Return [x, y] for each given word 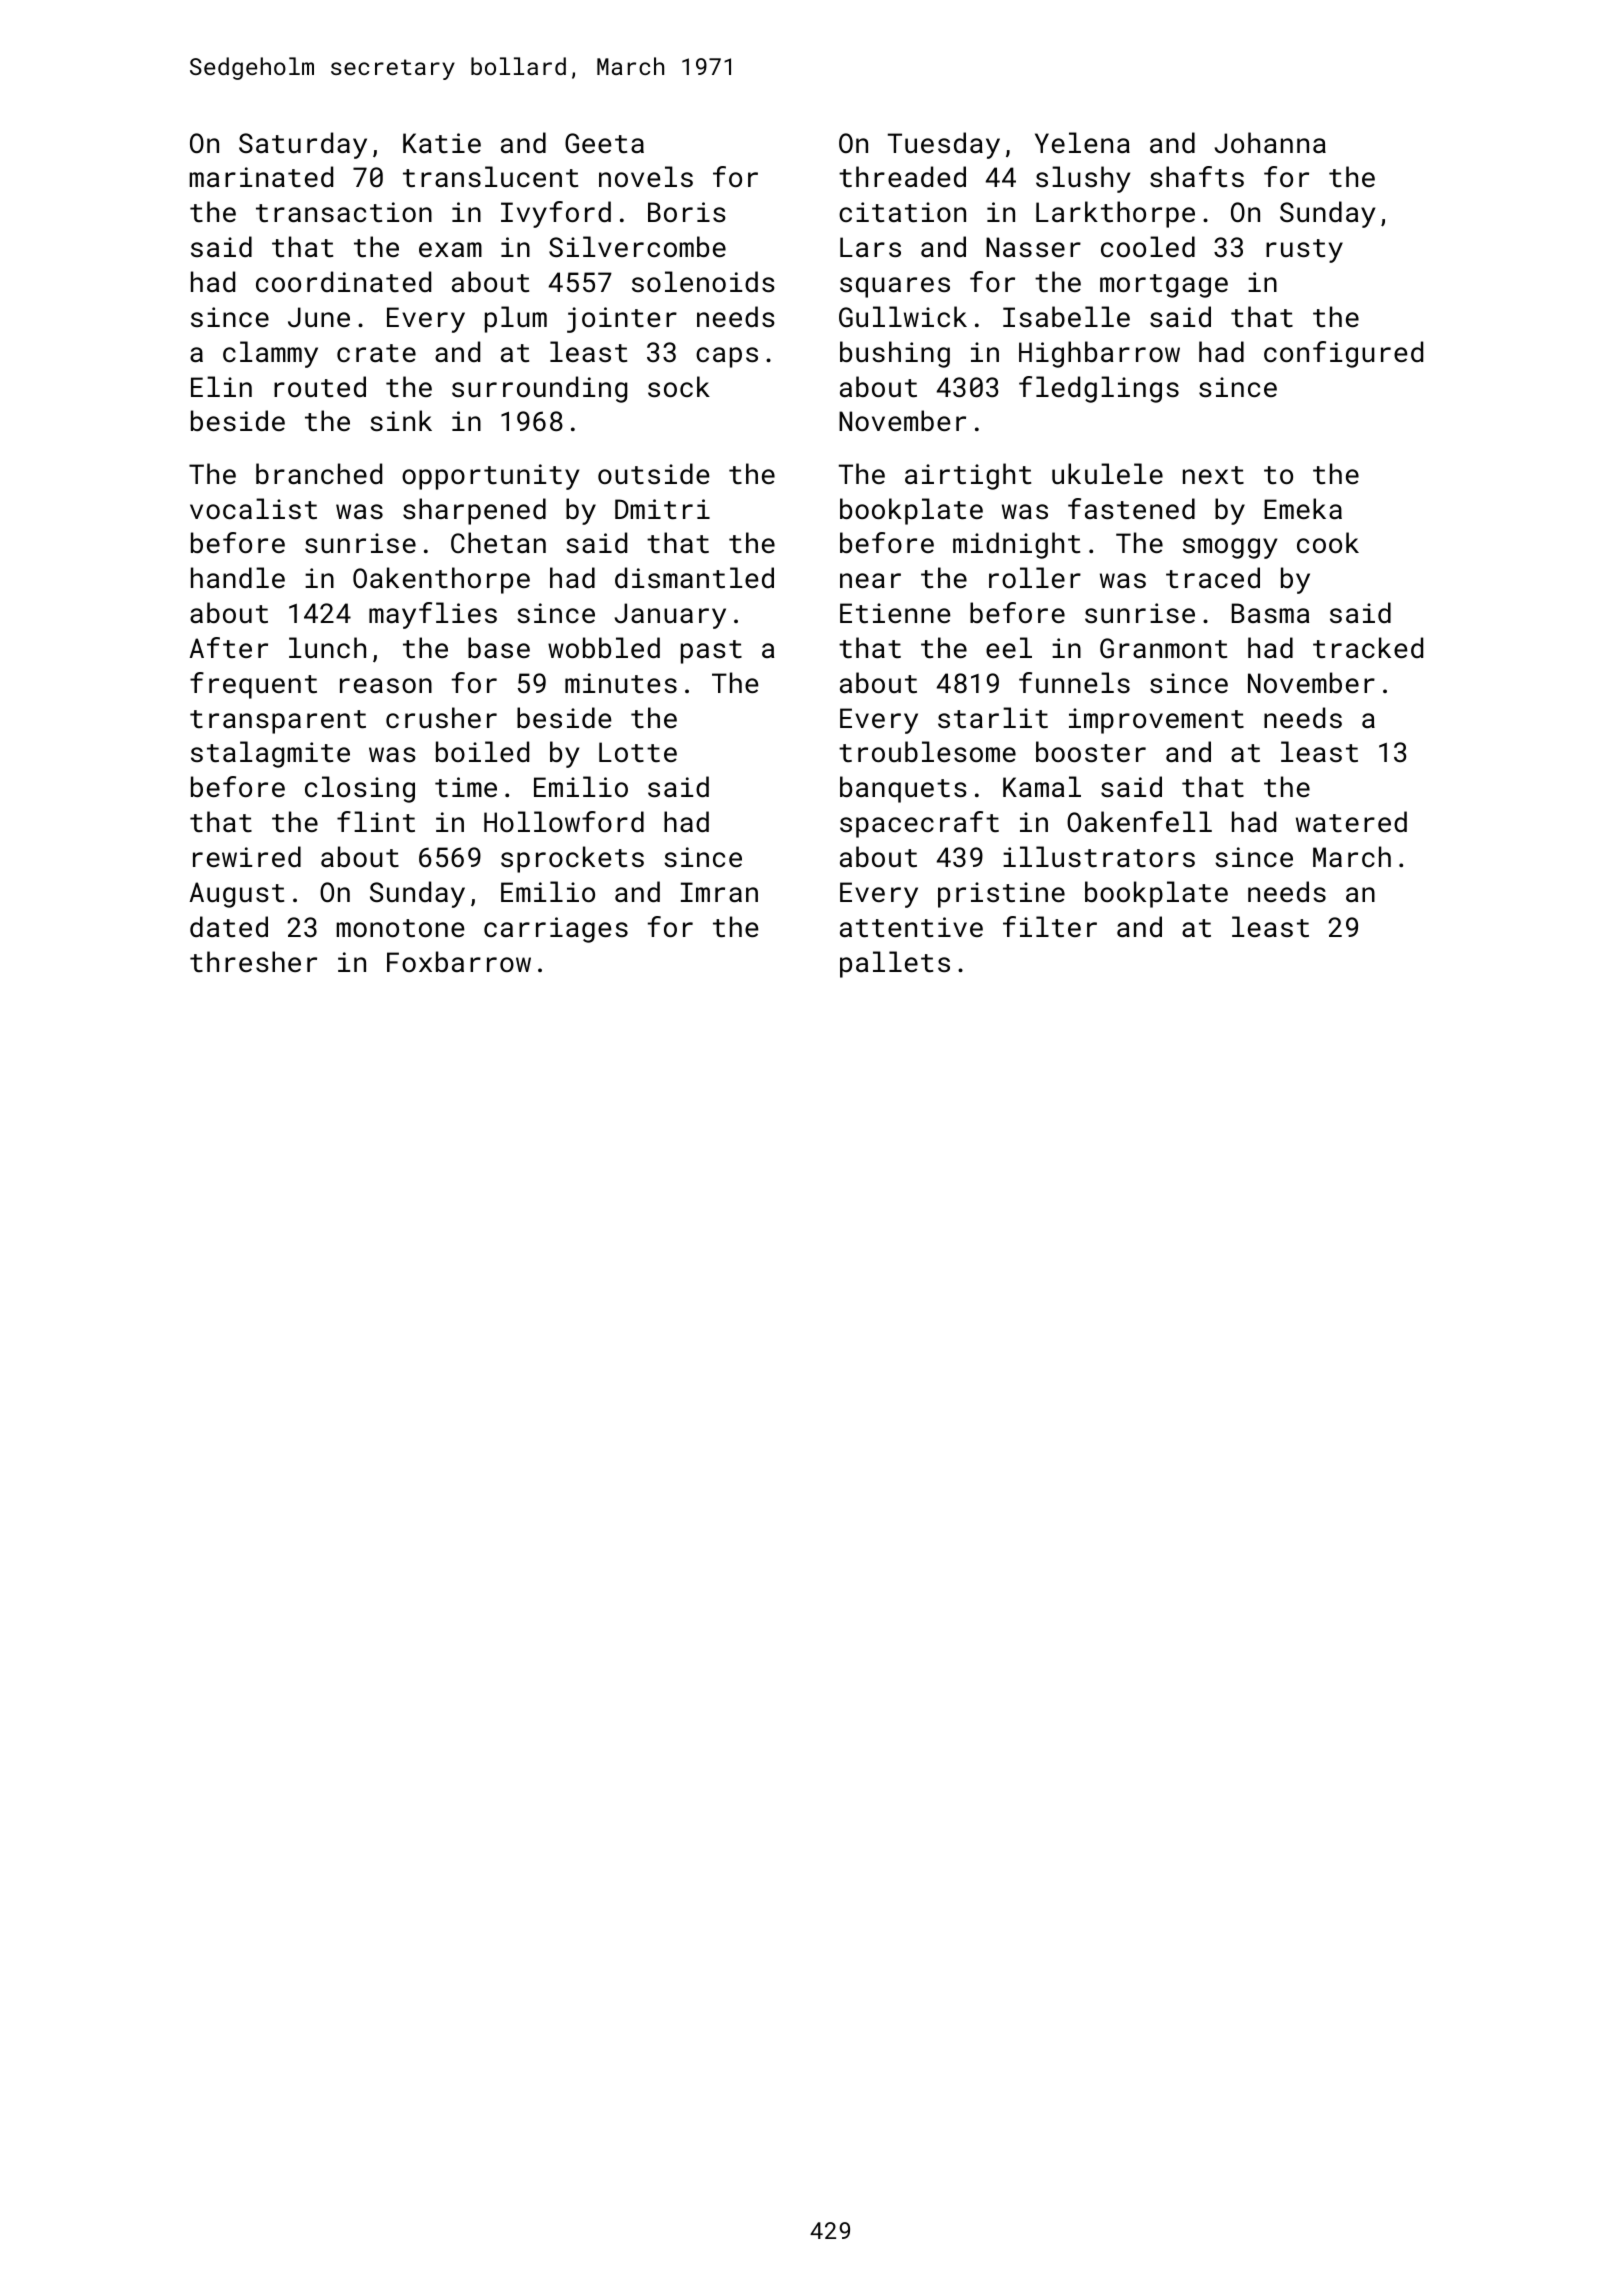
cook [1328, 542]
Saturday [303, 145]
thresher [253, 962]
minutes [621, 683]
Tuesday [944, 145]
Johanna [1270, 142]
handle [238, 577]
